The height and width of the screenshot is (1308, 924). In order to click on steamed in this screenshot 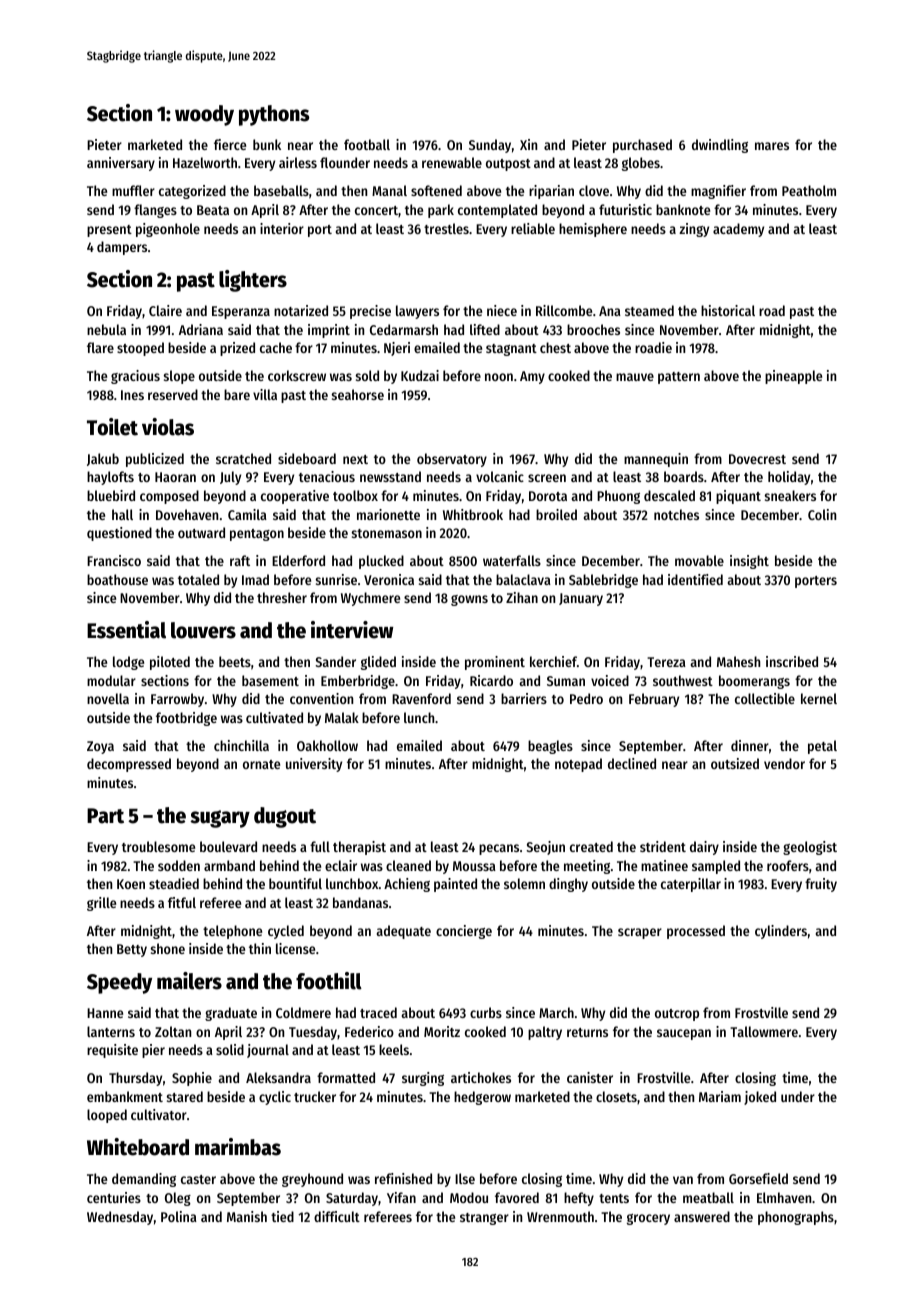, I will do `click(649, 310)`.
